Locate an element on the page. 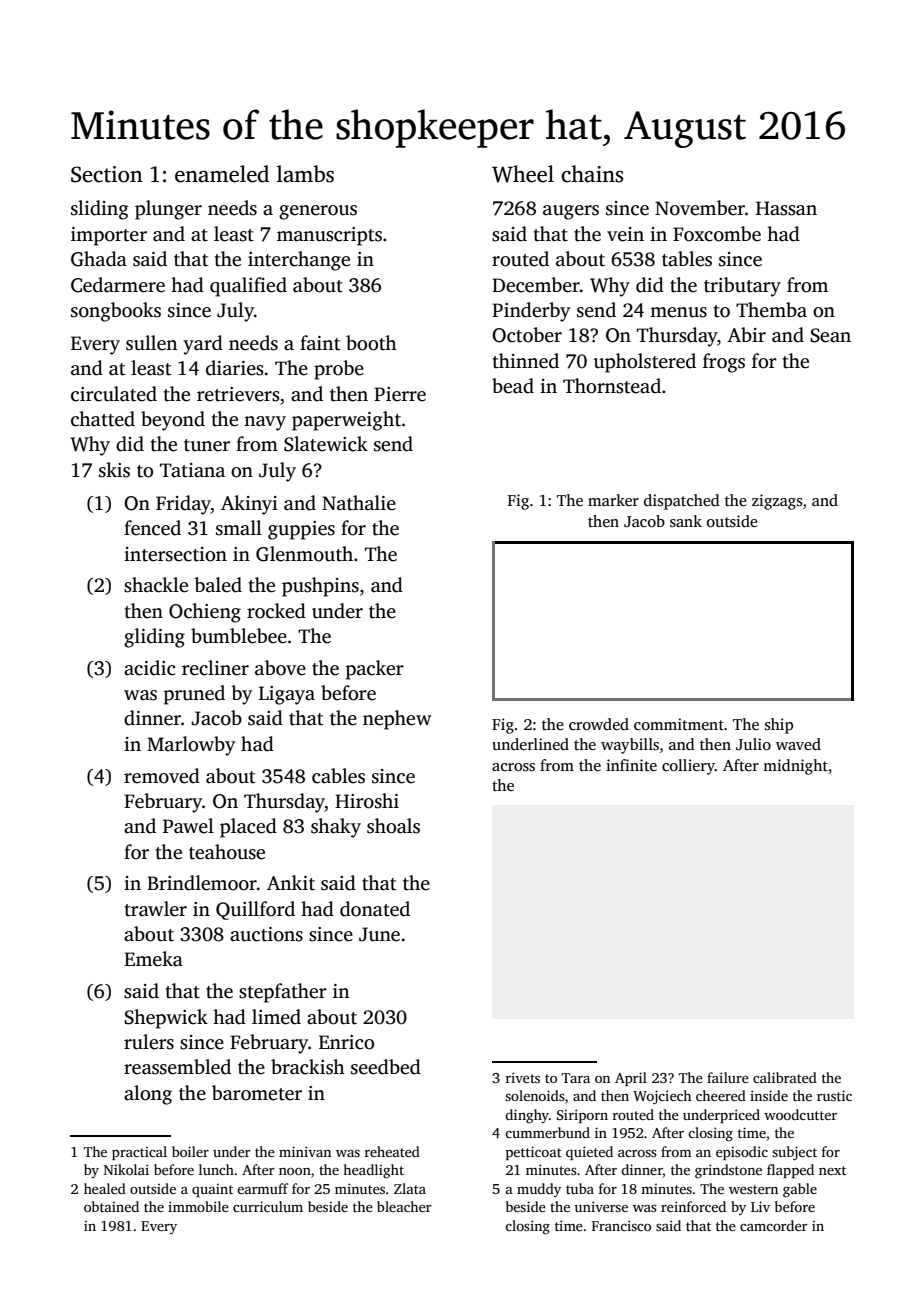 This document has width=924, height=1311. booth is located at coordinates (371, 343).
